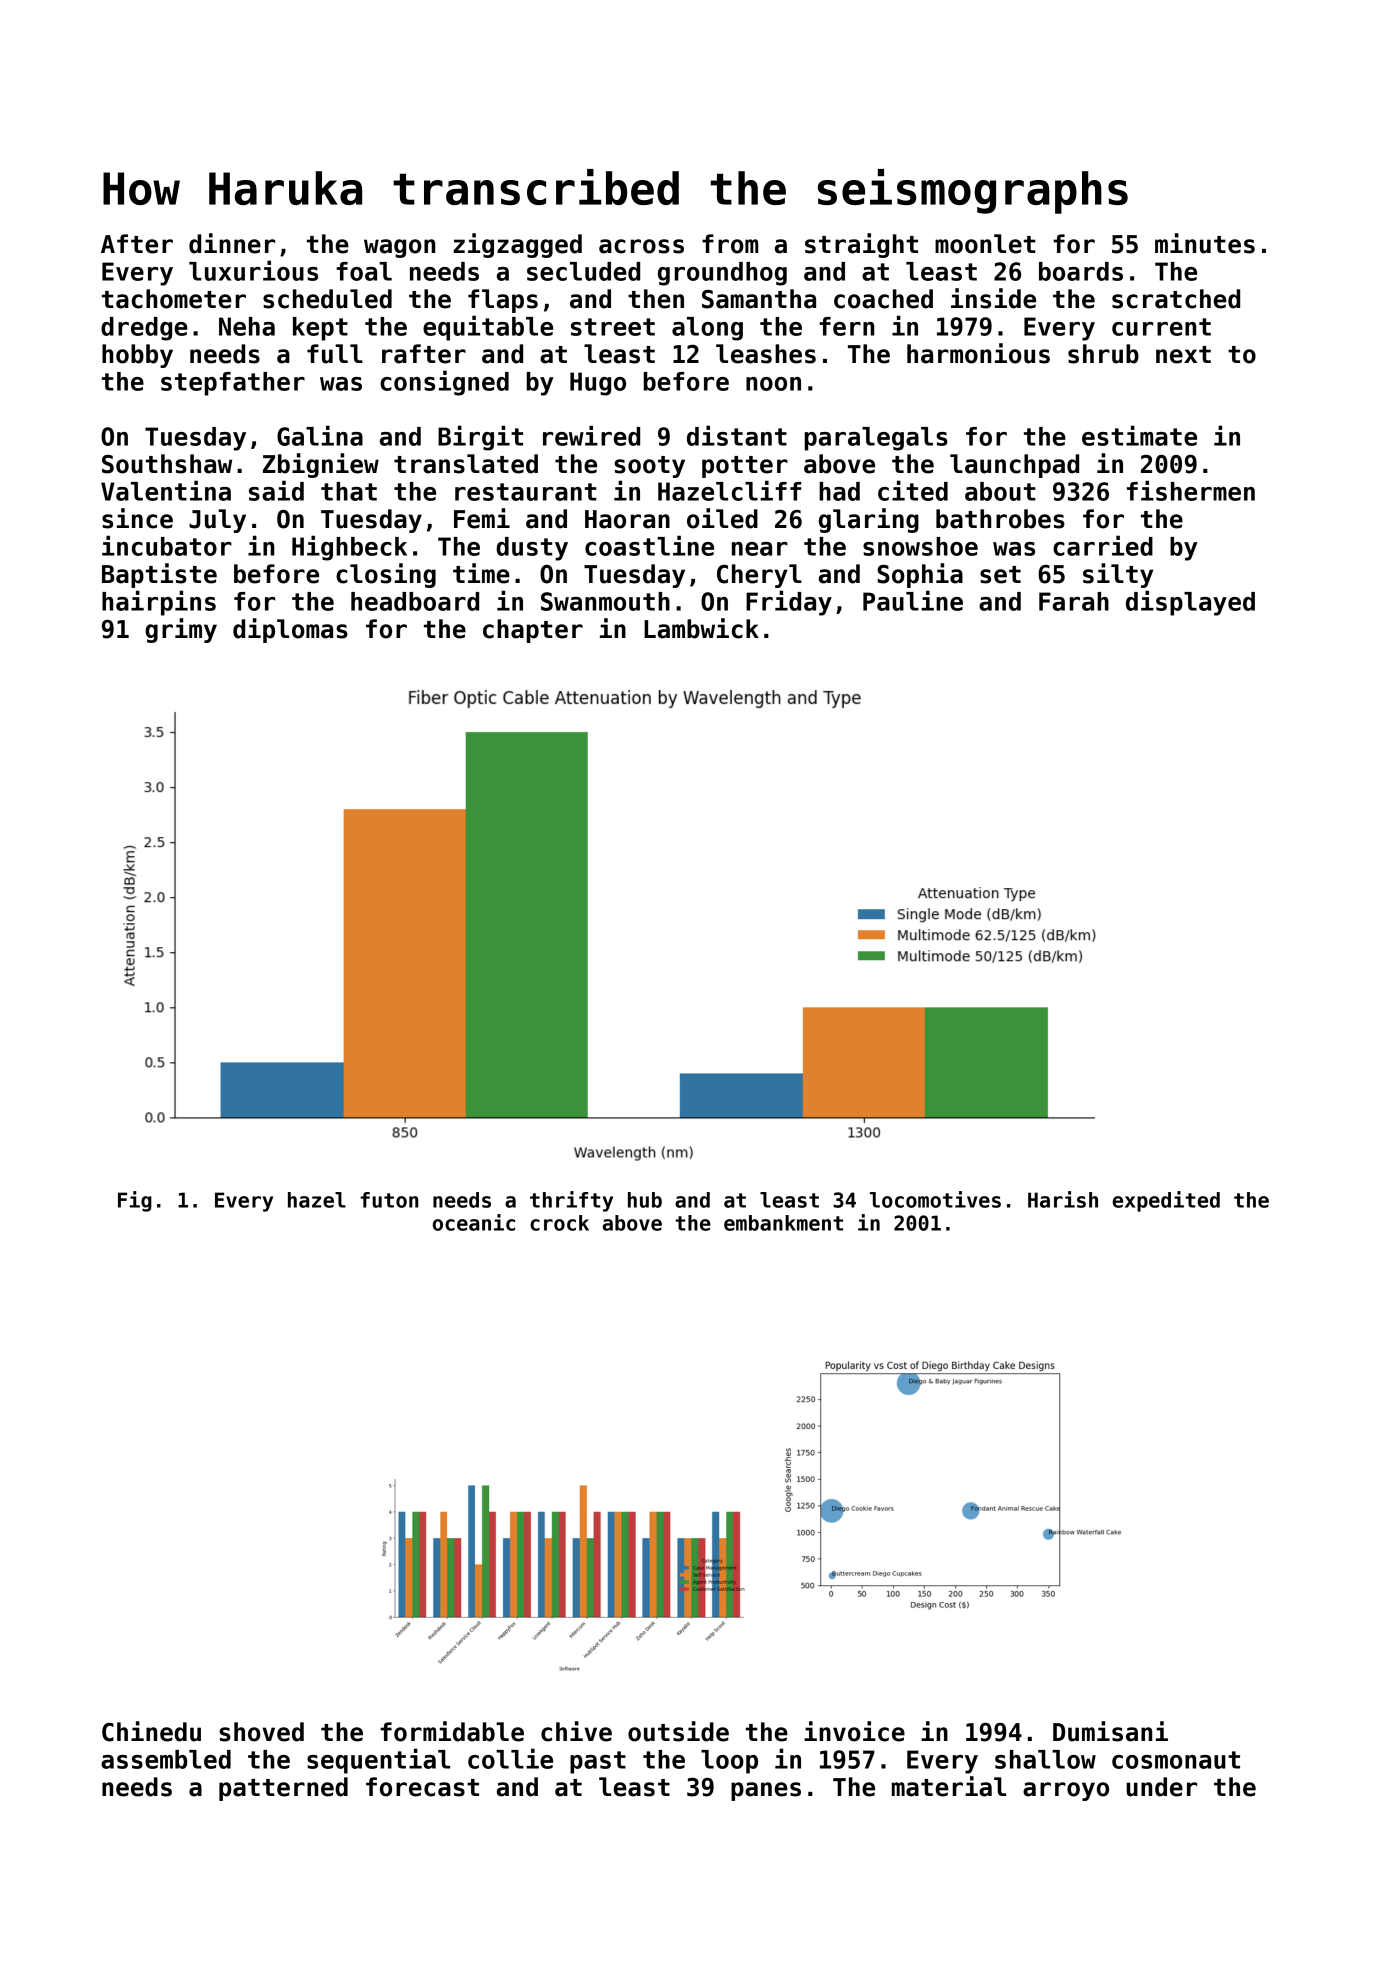  I want to click on locomotives, so click(935, 1199).
